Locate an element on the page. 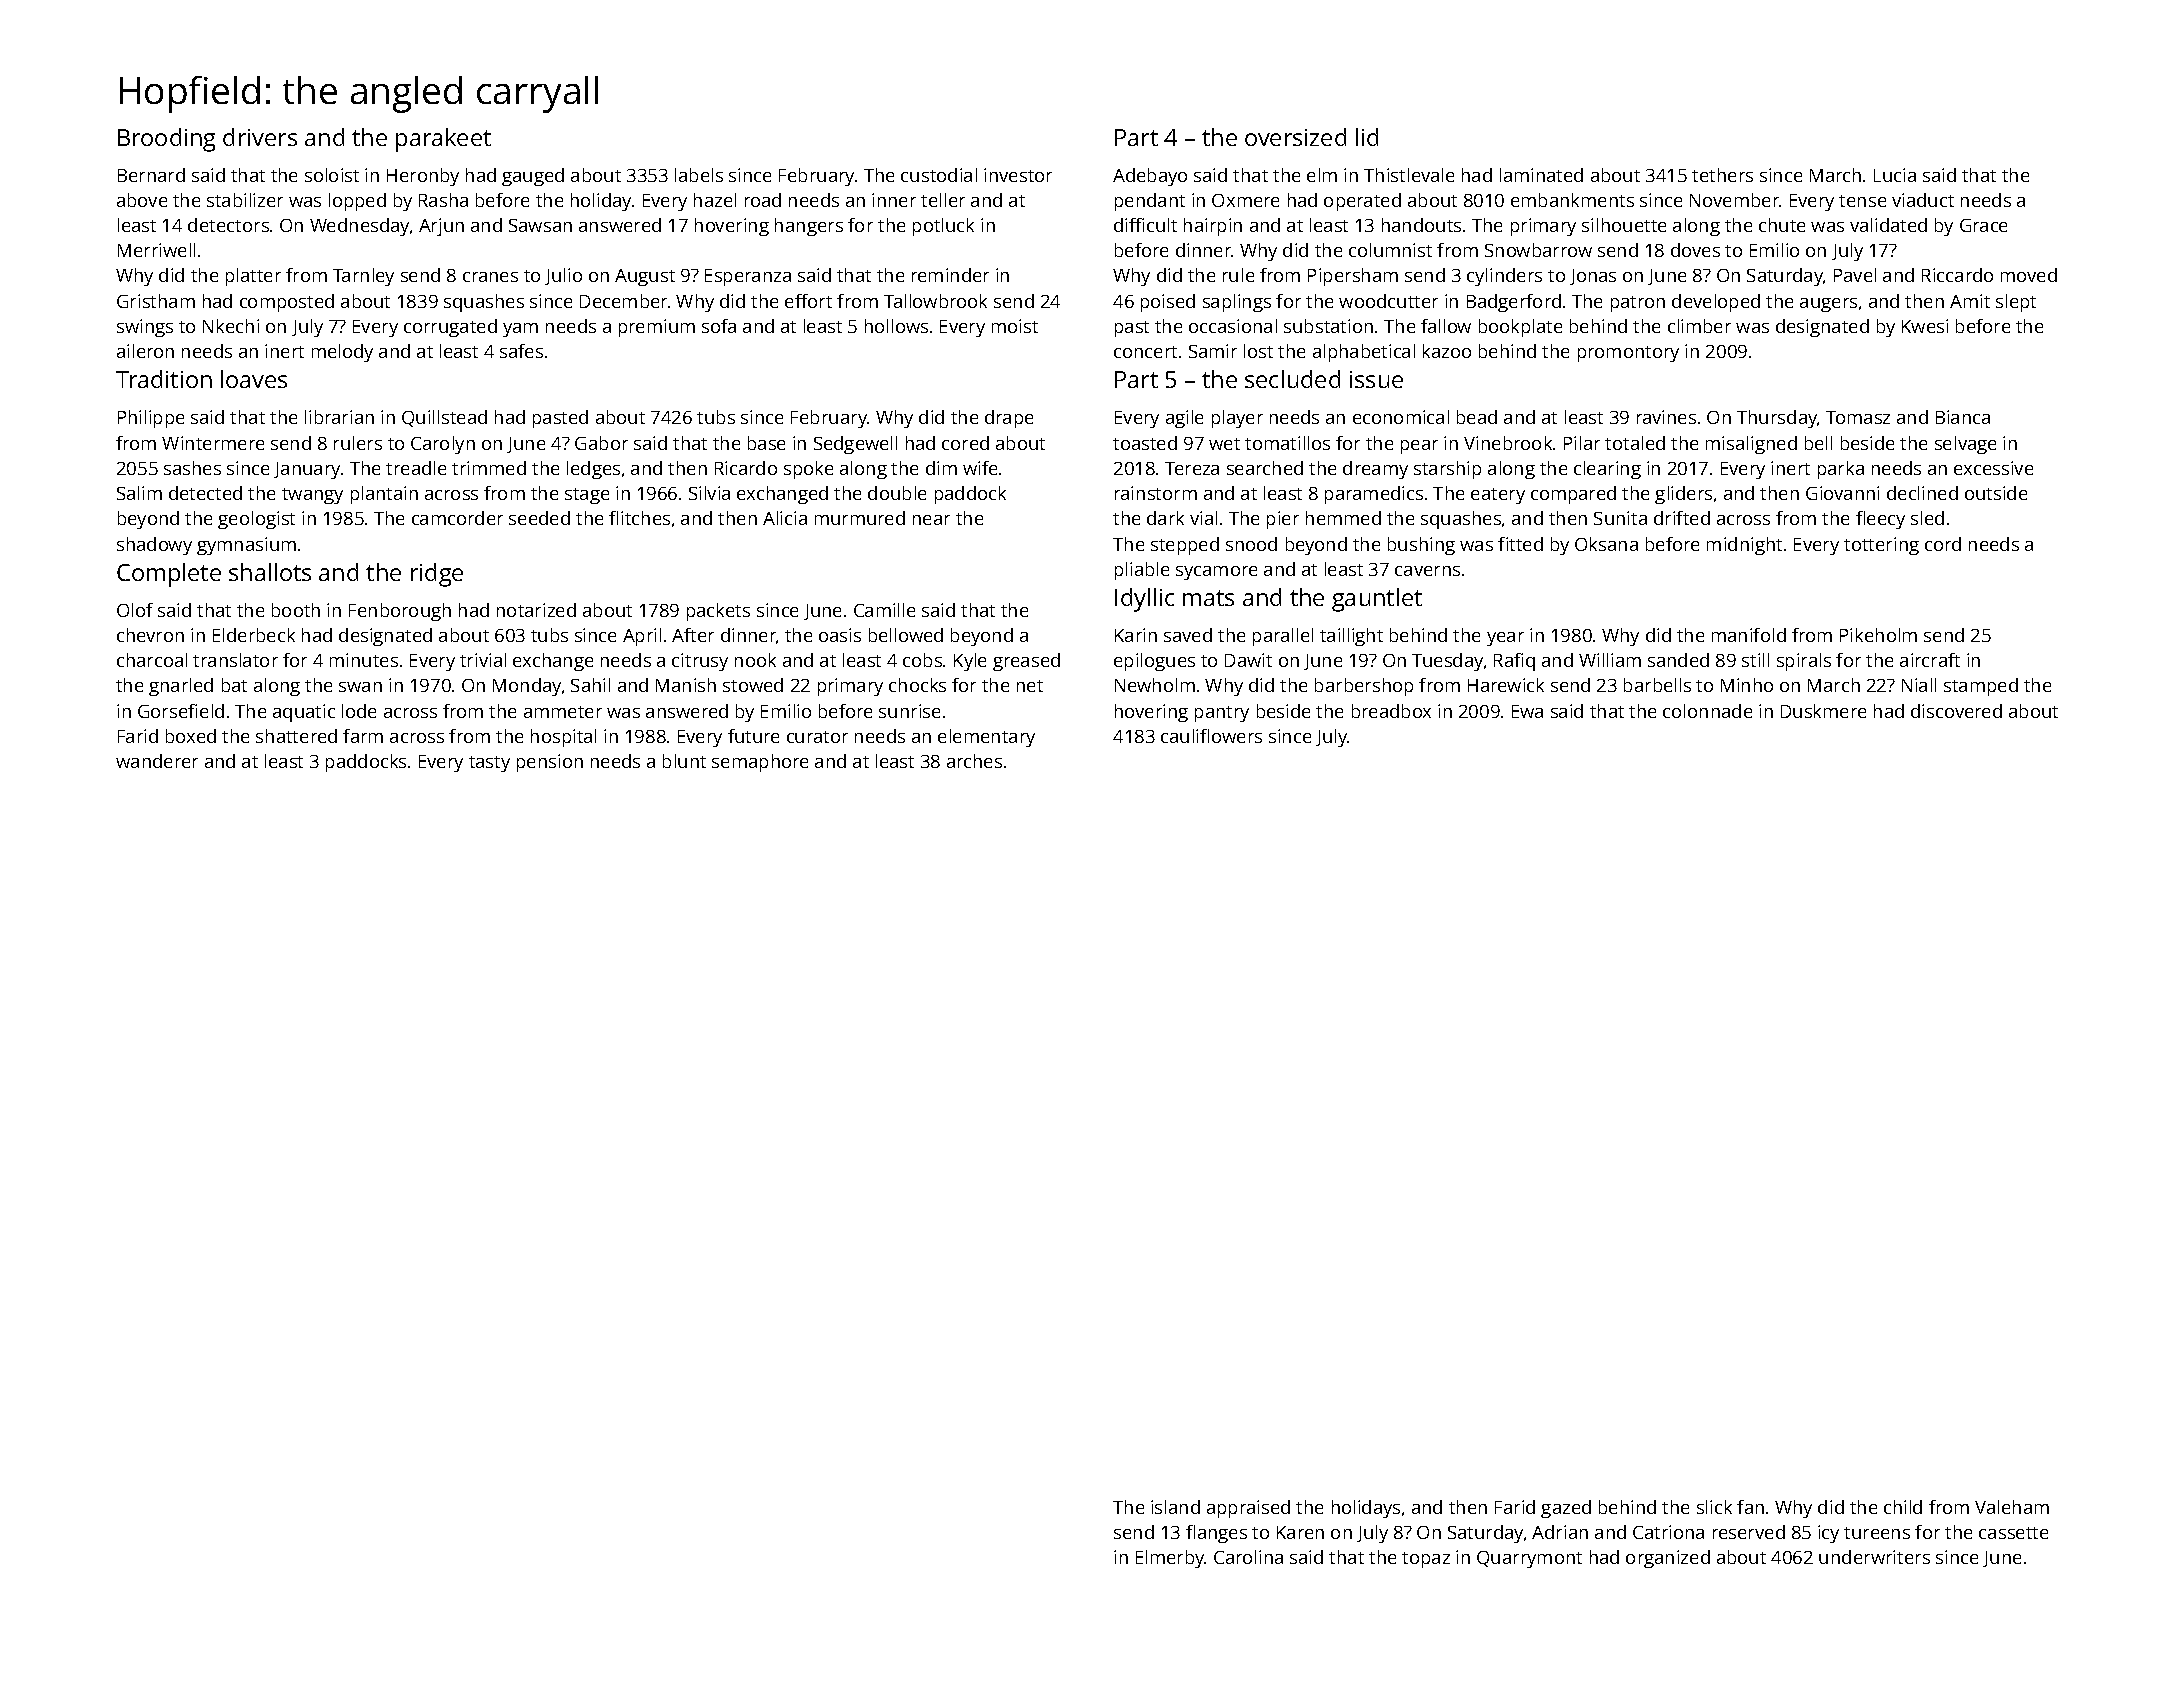  investor is located at coordinates (1018, 175).
